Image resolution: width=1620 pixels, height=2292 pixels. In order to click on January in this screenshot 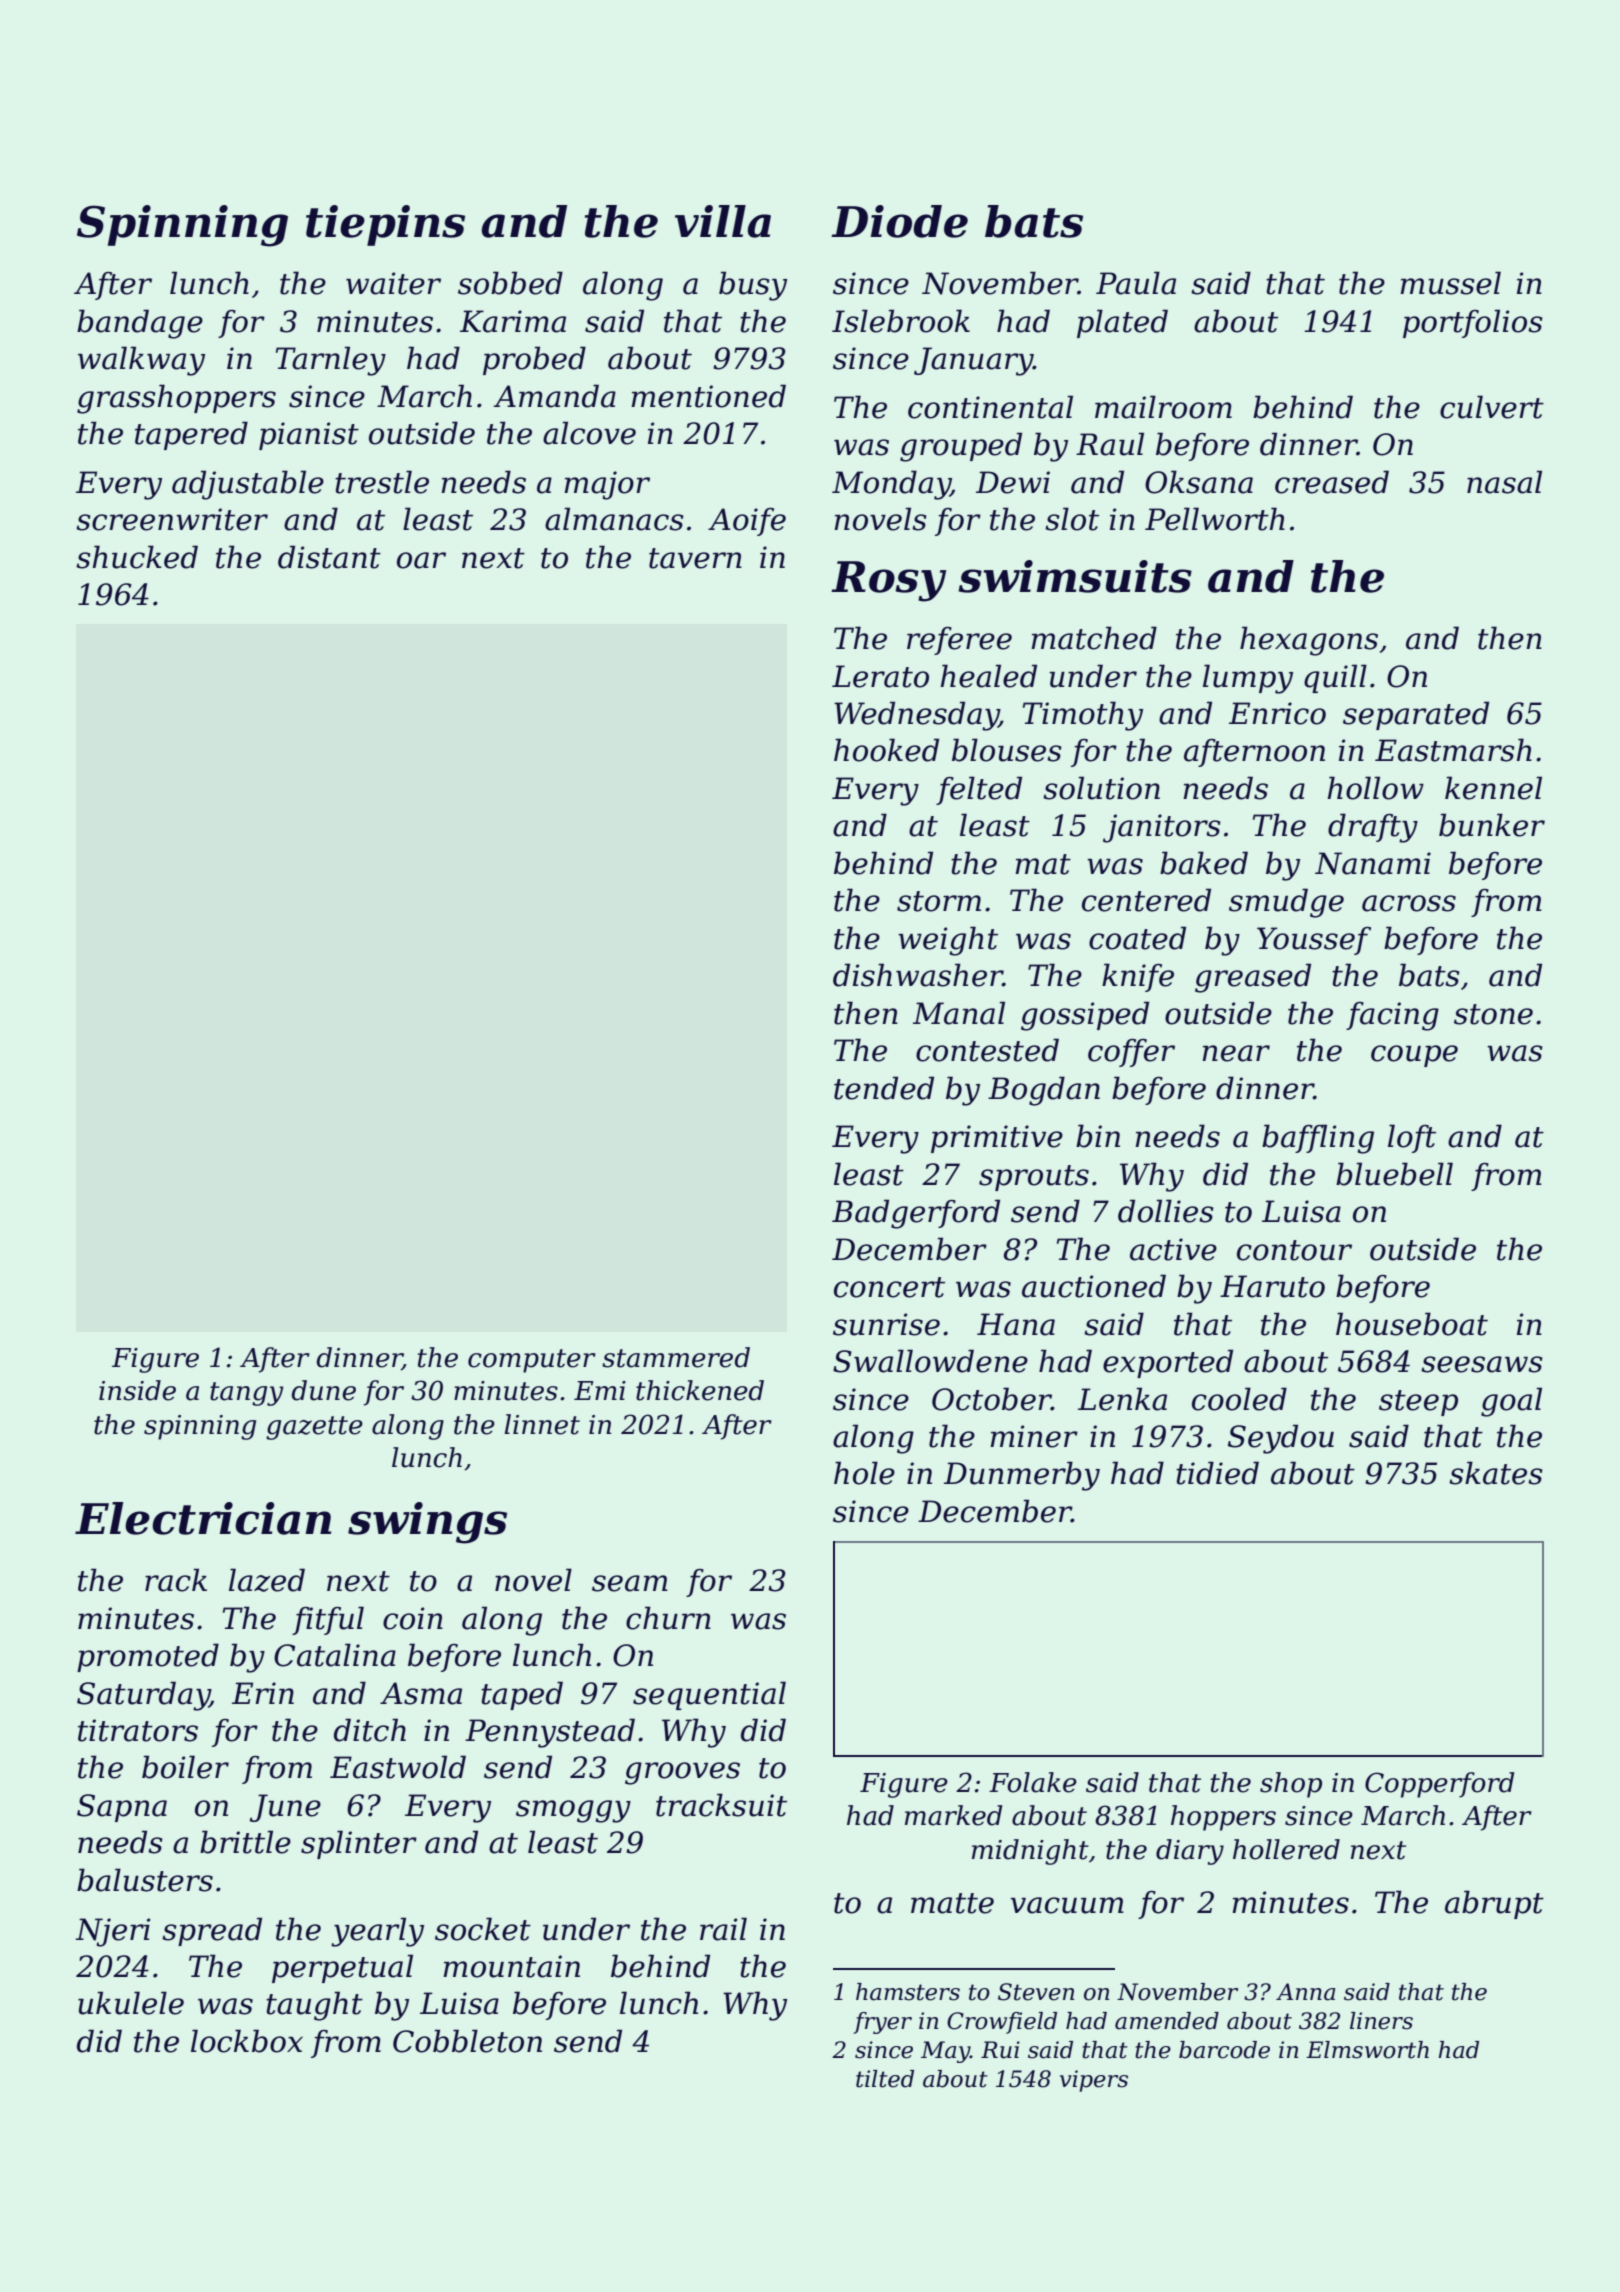, I will do `click(973, 361)`.
